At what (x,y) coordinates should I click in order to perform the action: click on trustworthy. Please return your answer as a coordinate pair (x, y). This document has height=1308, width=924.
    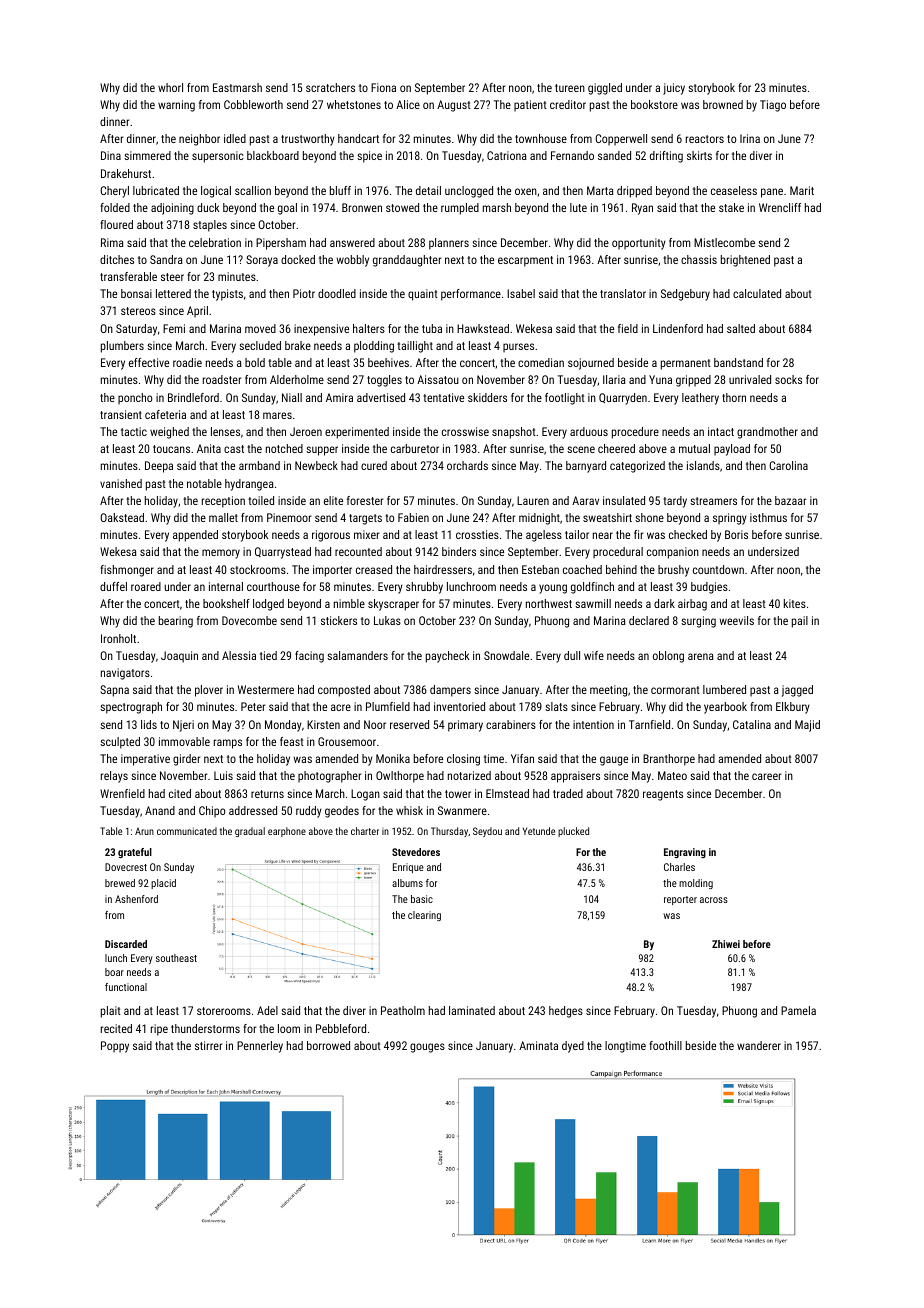
    Looking at the image, I should click on (308, 140).
